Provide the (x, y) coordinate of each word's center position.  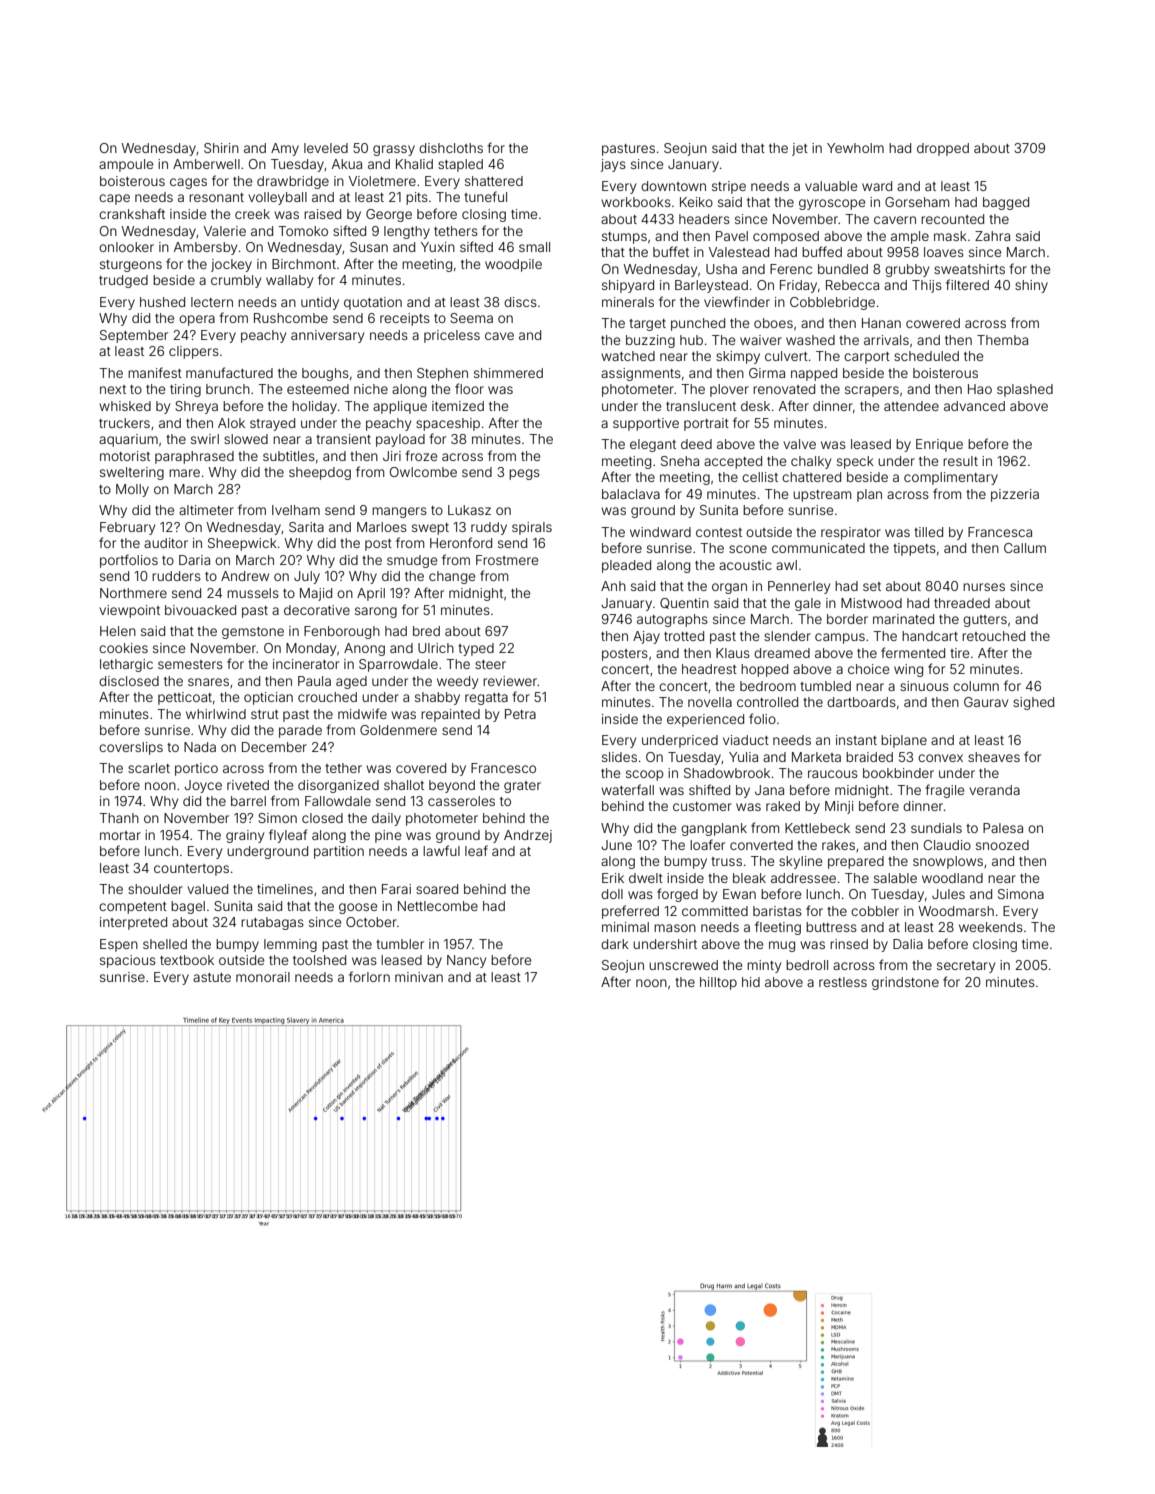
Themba (1002, 340)
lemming (290, 945)
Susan (369, 247)
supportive (646, 424)
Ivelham (296, 510)
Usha (721, 269)
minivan (419, 977)
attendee (911, 406)
